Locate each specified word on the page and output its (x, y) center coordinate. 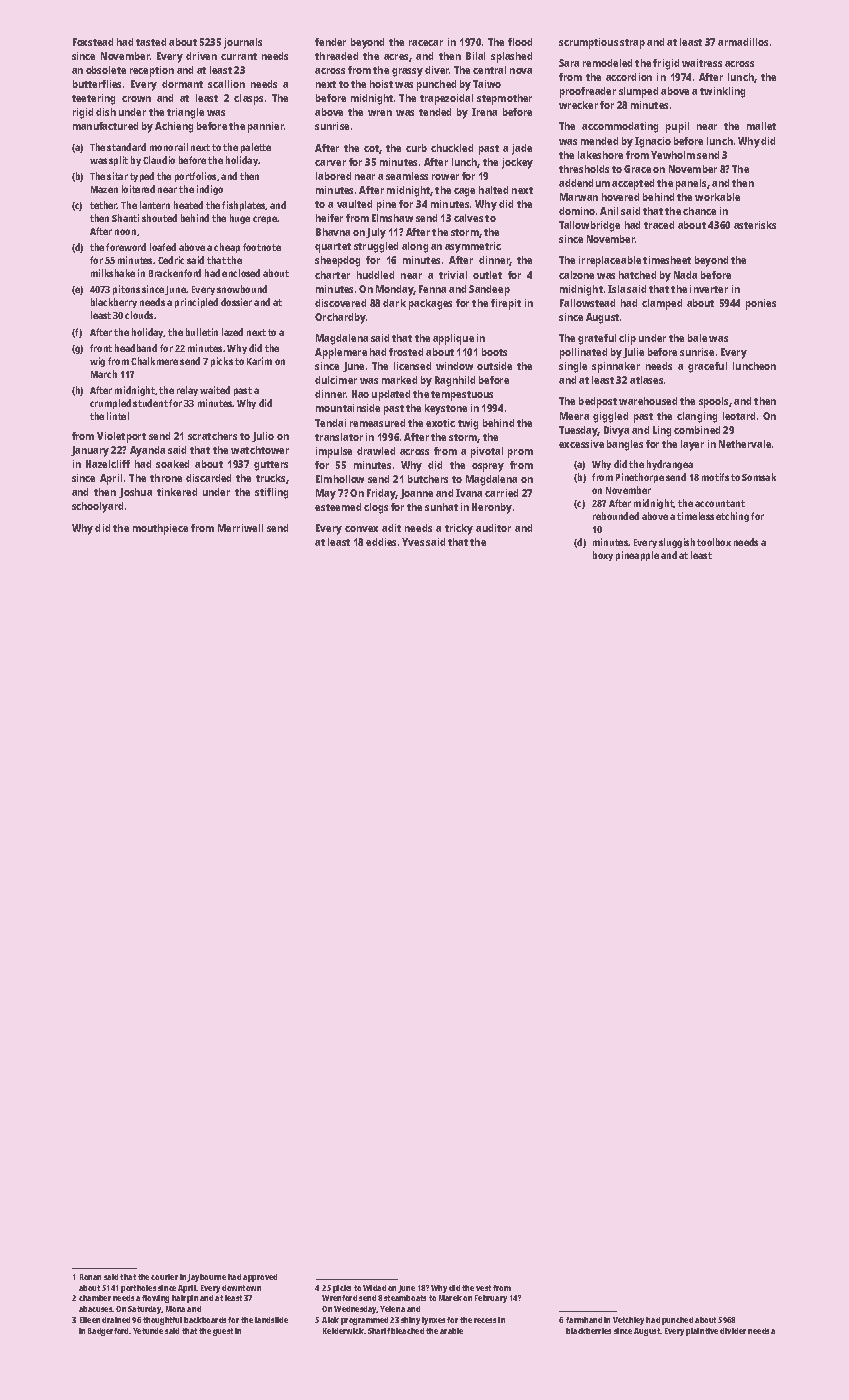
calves (468, 218)
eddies (381, 542)
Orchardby (340, 318)
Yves (413, 542)
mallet (761, 126)
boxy (603, 556)
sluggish (677, 543)
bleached (407, 1331)
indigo (210, 190)
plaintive (702, 1332)
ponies (761, 304)
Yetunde (148, 1331)
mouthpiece (160, 529)
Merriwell (240, 528)
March (104, 374)
